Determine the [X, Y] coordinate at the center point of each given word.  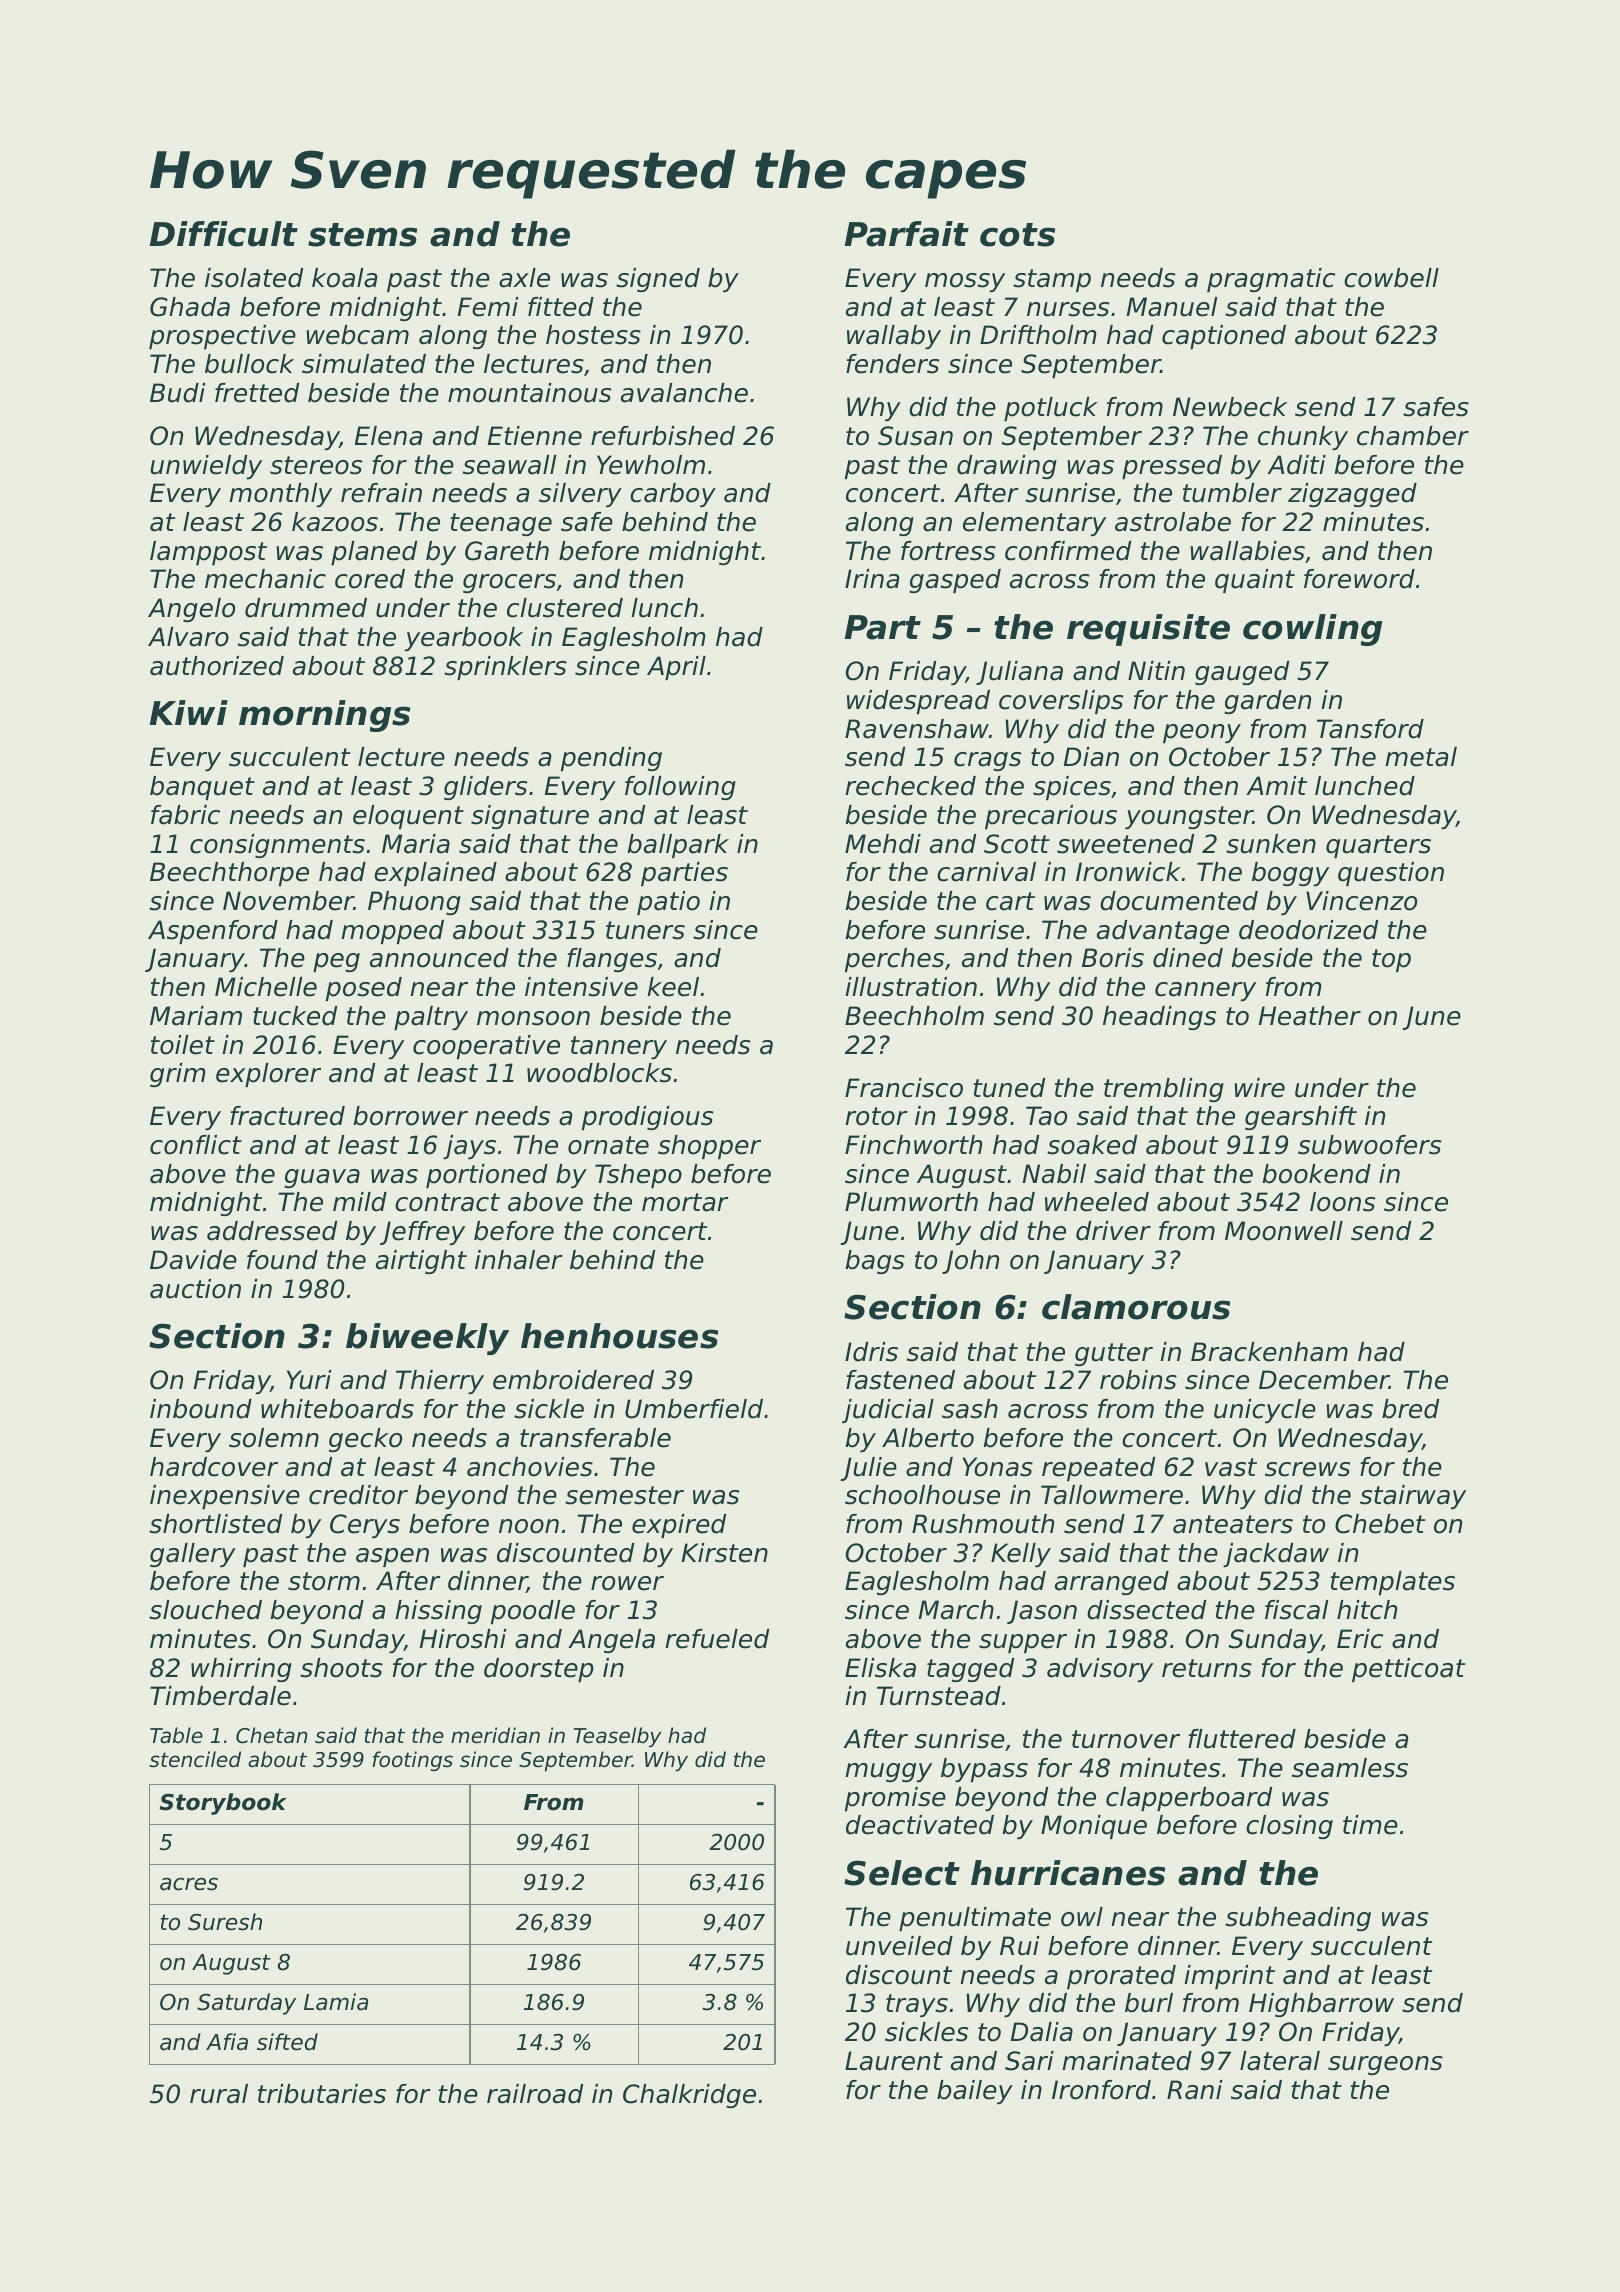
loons [1342, 1202]
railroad [535, 2094]
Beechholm [914, 1016]
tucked [295, 1016]
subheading [1298, 1919]
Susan [915, 436]
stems [362, 235]
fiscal [1297, 1610]
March [956, 1610]
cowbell [1391, 278]
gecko [365, 1440]
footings [412, 1761]
